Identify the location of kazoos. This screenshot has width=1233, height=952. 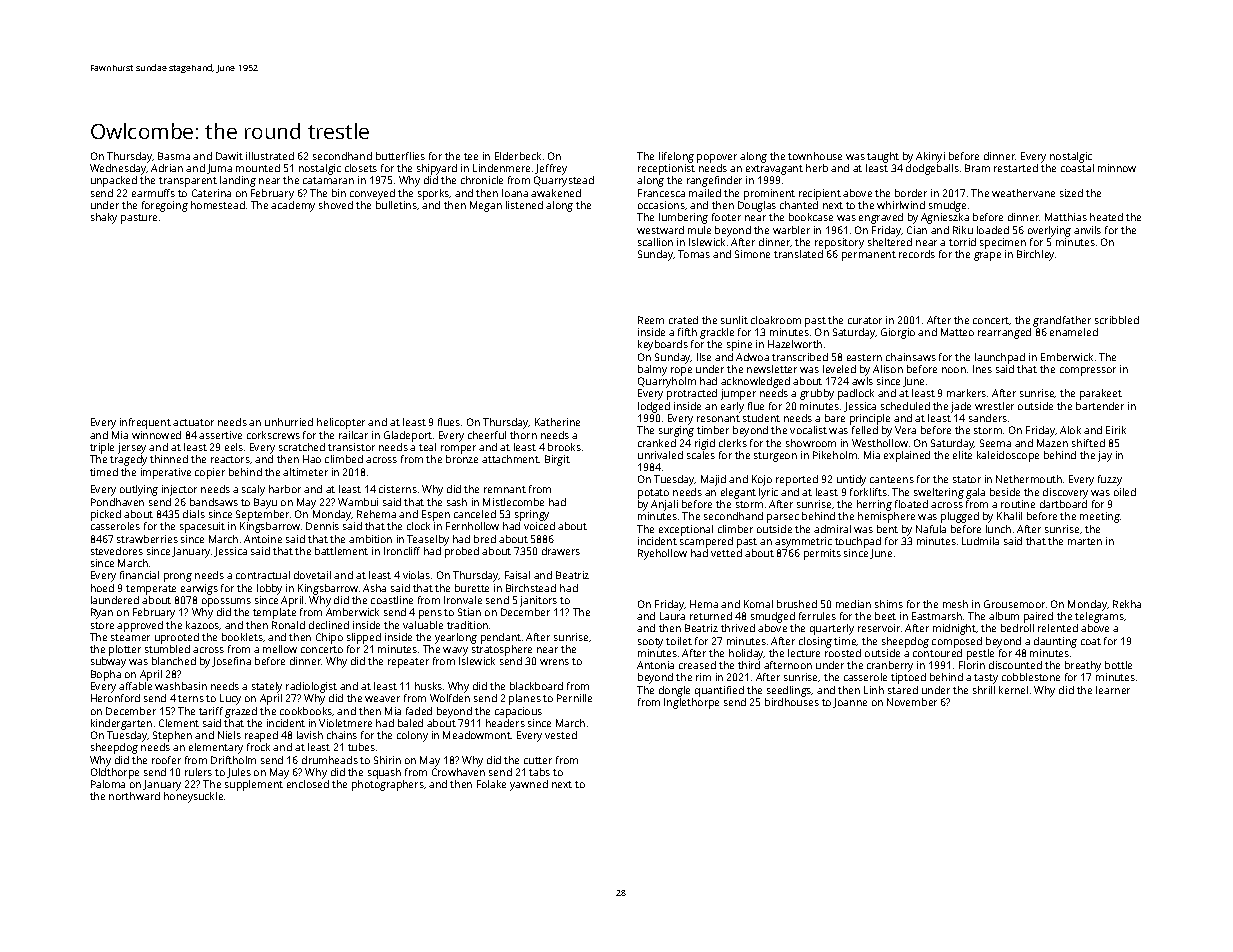
(203, 625).
